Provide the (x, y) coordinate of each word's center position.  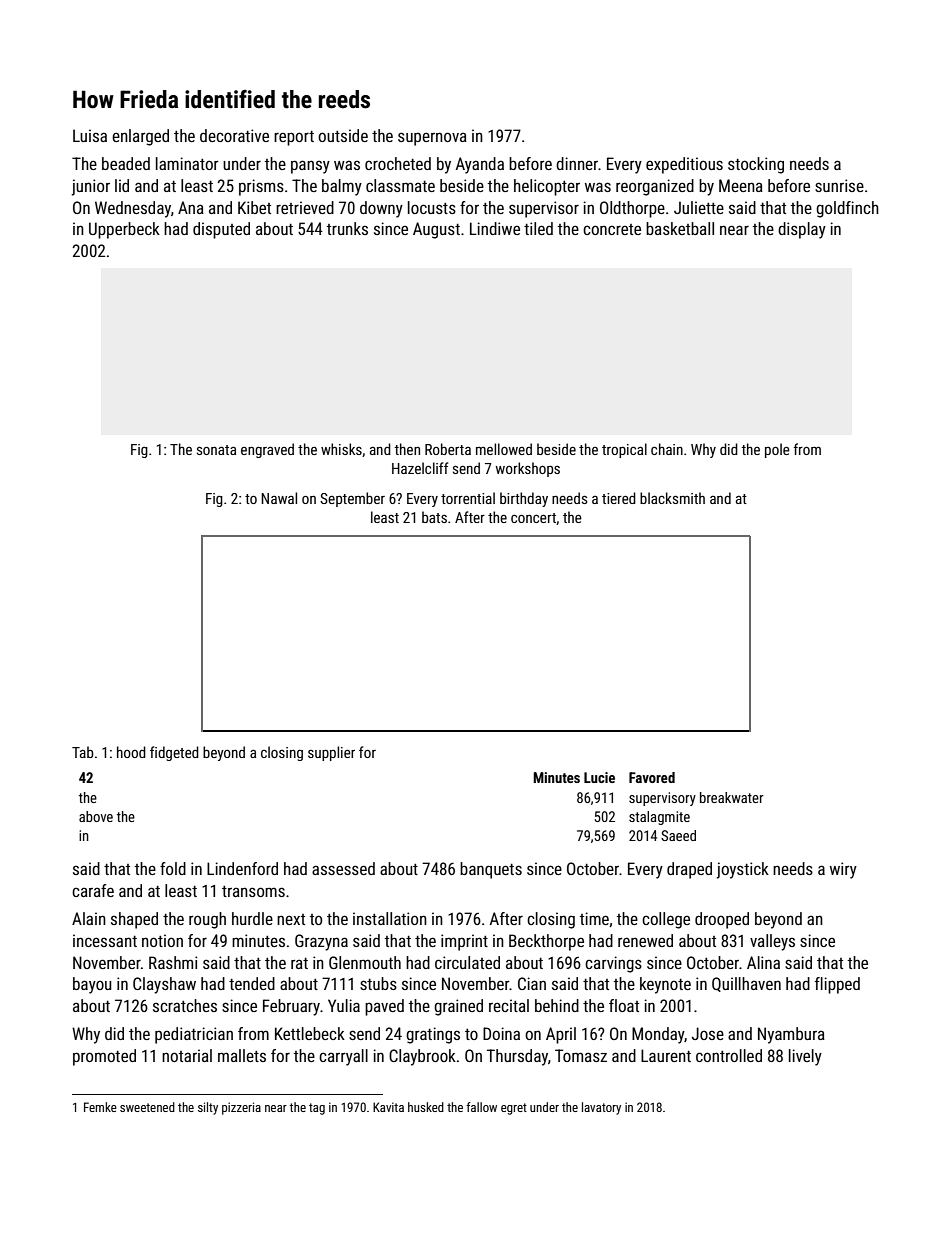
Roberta (448, 449)
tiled (538, 228)
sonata (216, 450)
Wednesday (133, 209)
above (96, 816)
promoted (104, 1057)
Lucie (599, 777)
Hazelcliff (420, 468)
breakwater (731, 797)
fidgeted (174, 753)
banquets (491, 870)
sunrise (839, 185)
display (802, 230)
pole (777, 450)
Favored (652, 777)
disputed (221, 230)
